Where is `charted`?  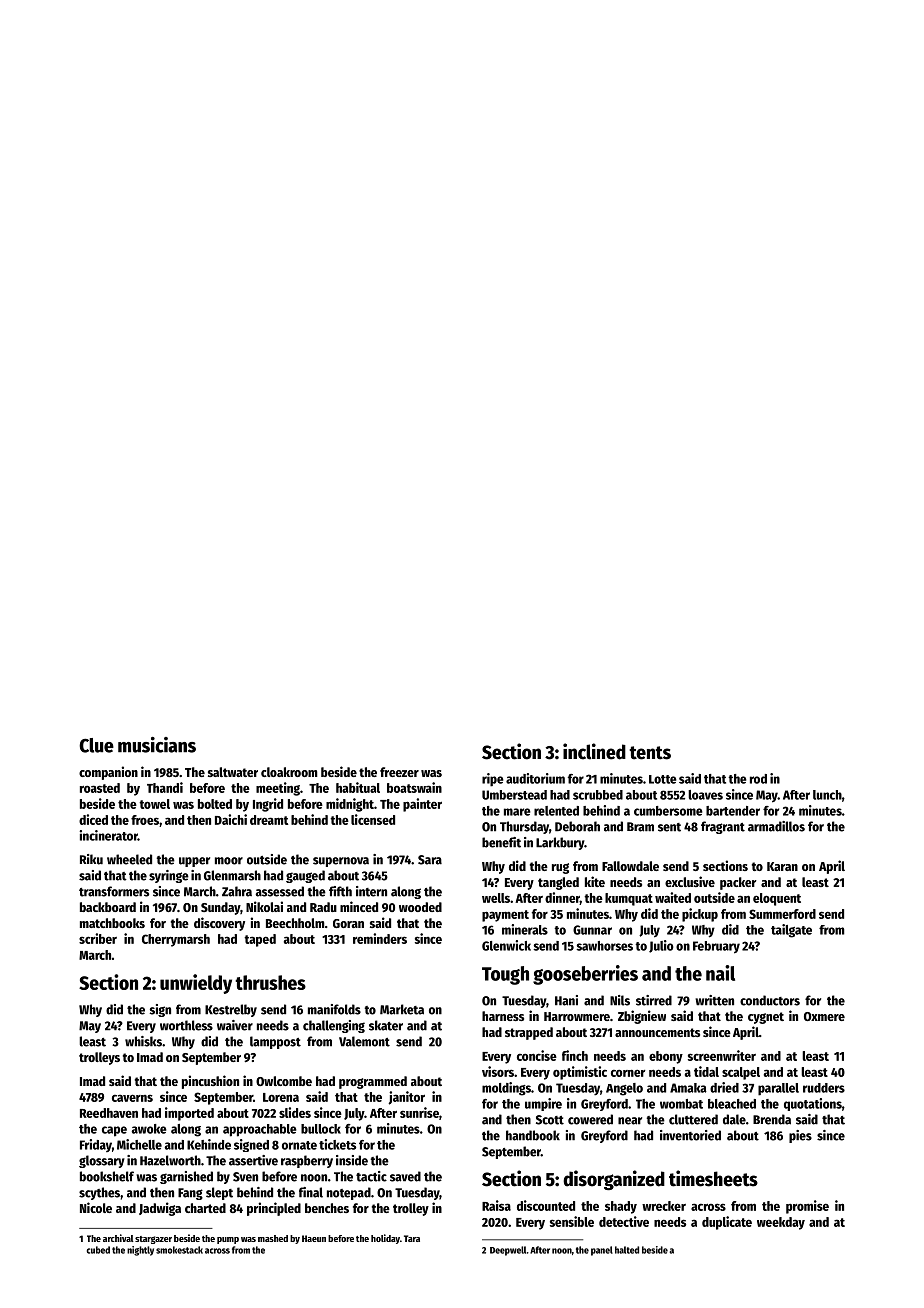 charted is located at coordinates (205, 1208).
